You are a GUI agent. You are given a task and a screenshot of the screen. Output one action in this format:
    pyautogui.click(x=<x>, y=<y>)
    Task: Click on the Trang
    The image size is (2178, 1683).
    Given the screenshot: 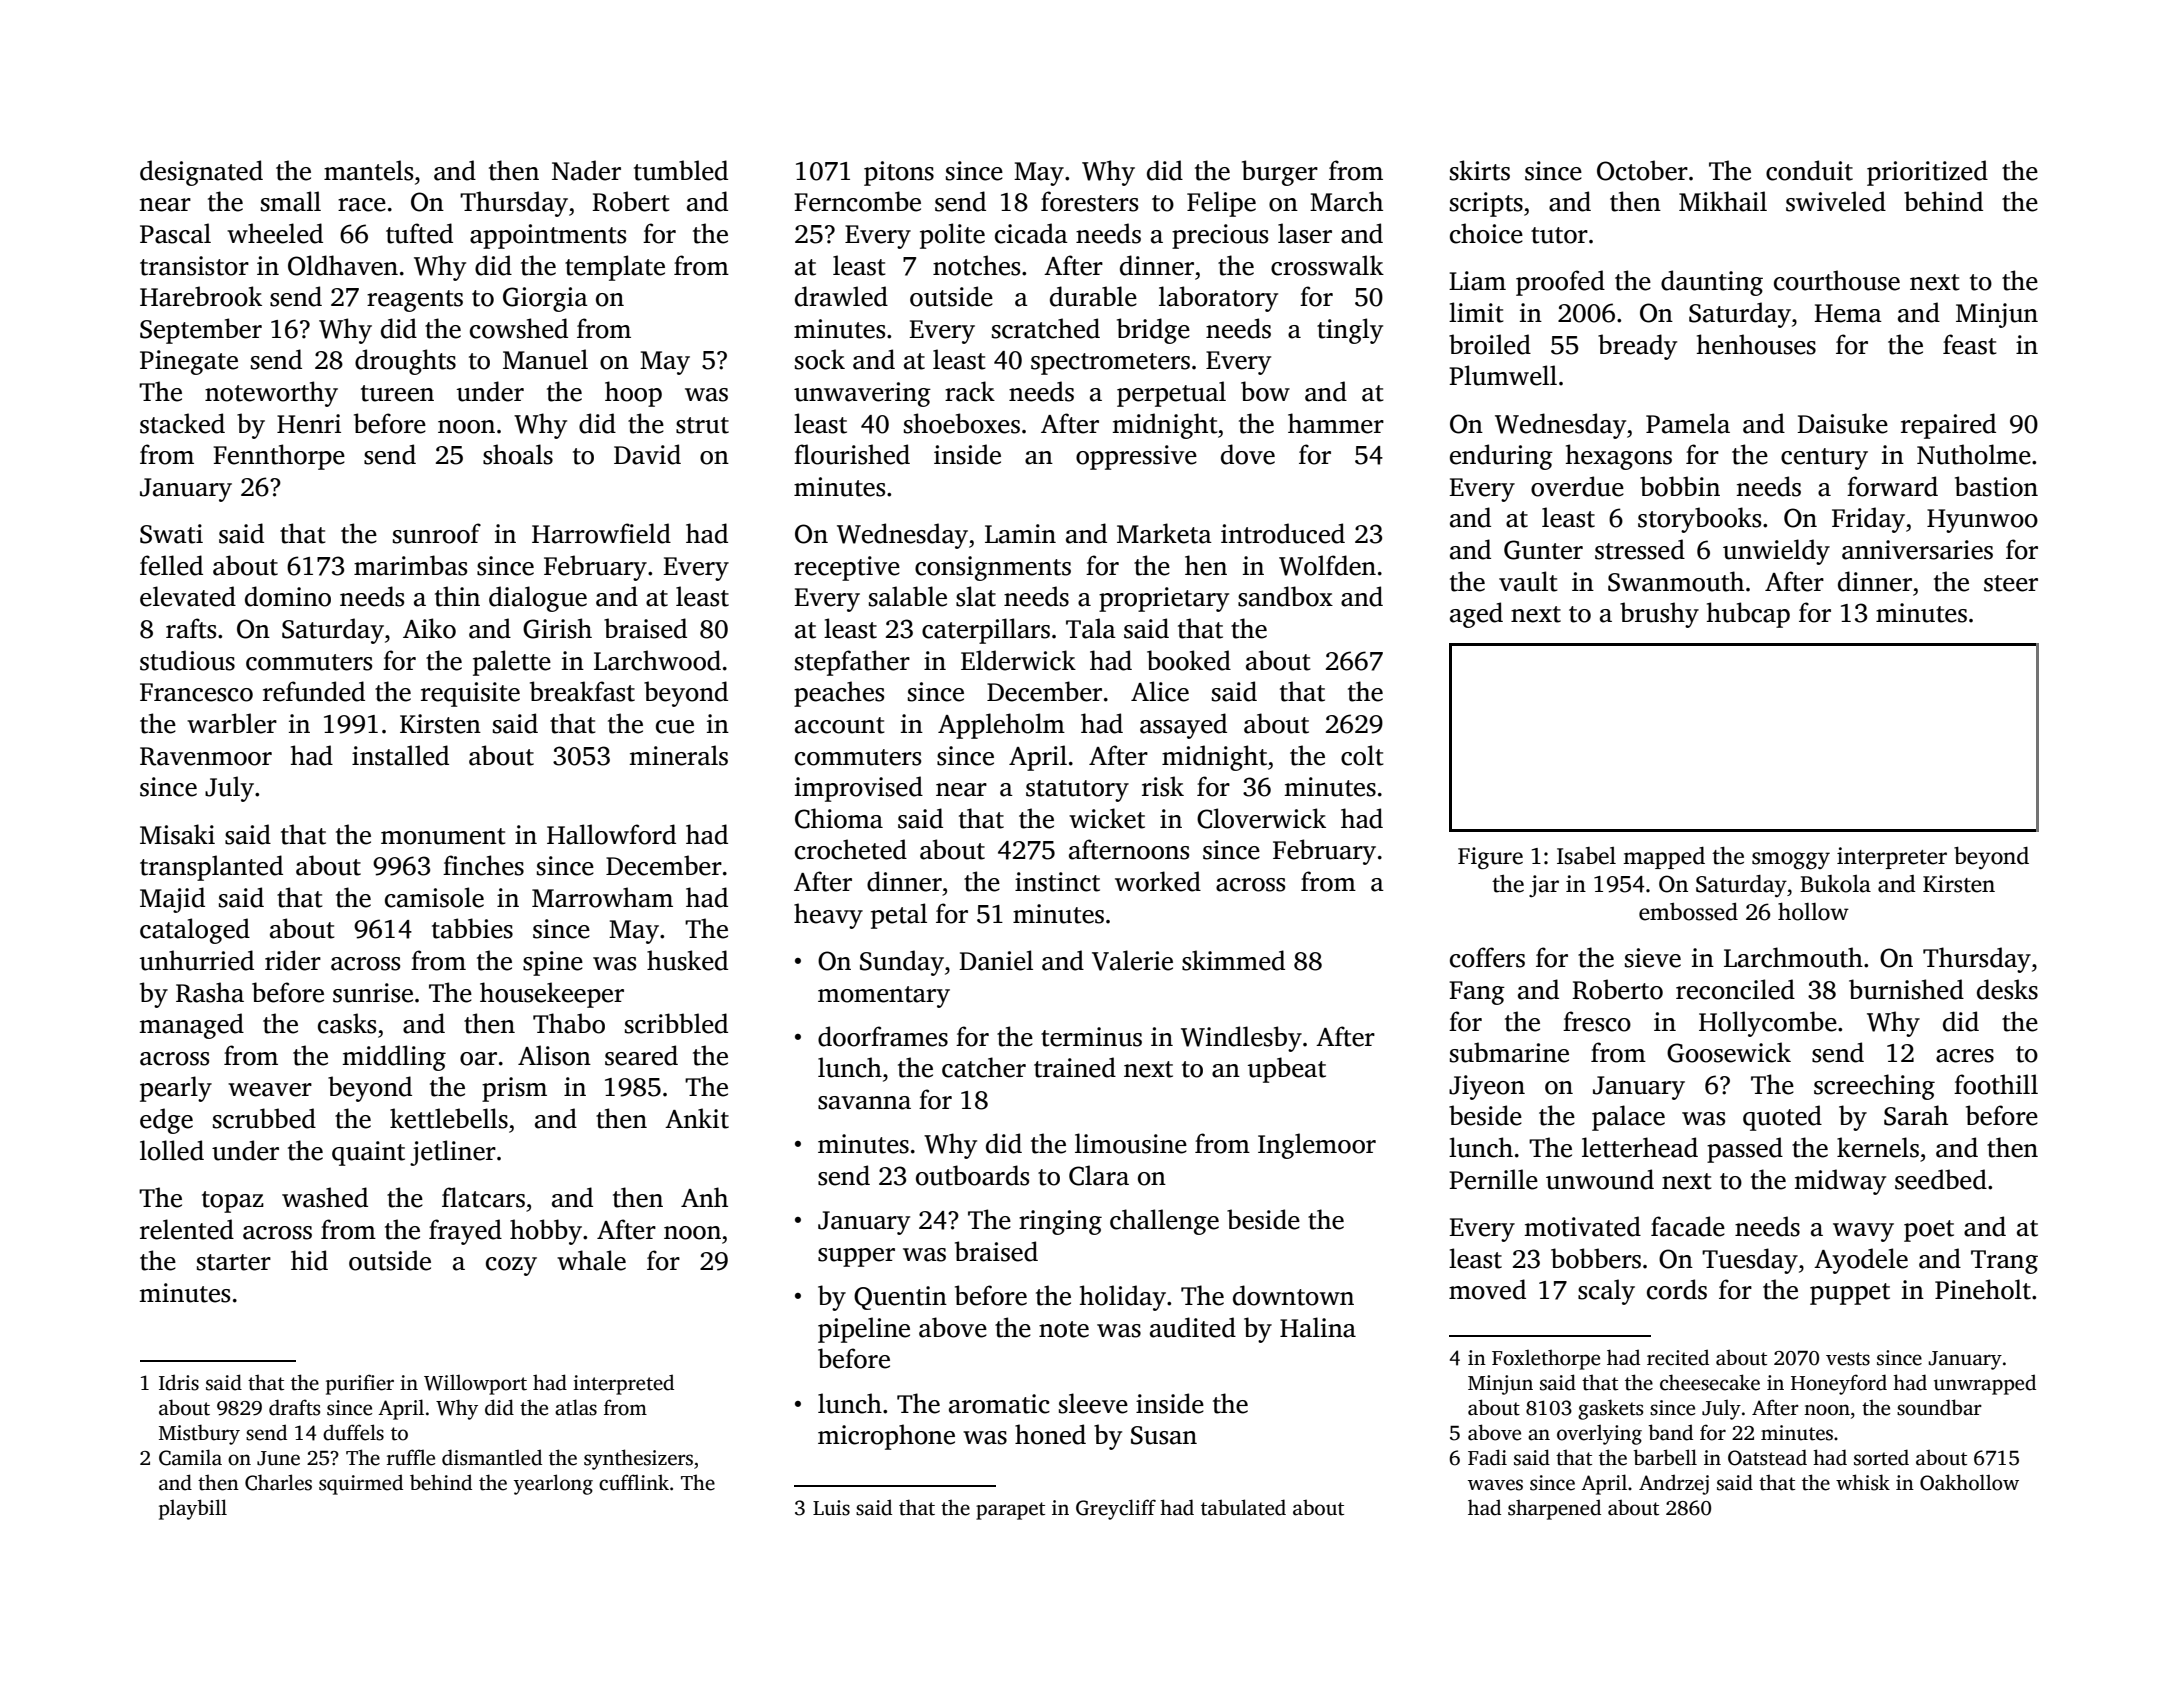 What is the action you would take?
    pyautogui.click(x=2004, y=1262)
